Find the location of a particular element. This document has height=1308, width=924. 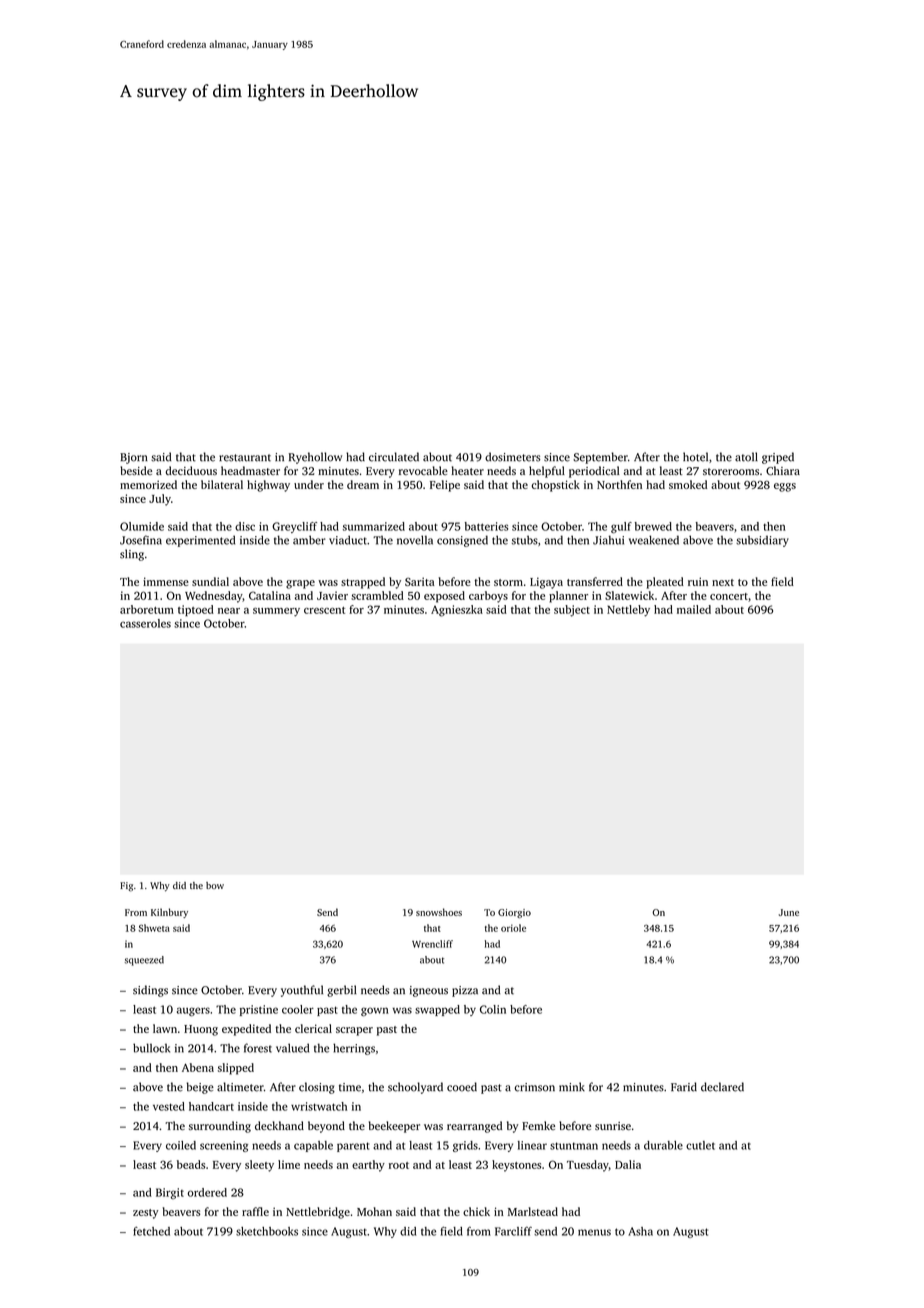

cutlet is located at coordinates (700, 1145).
